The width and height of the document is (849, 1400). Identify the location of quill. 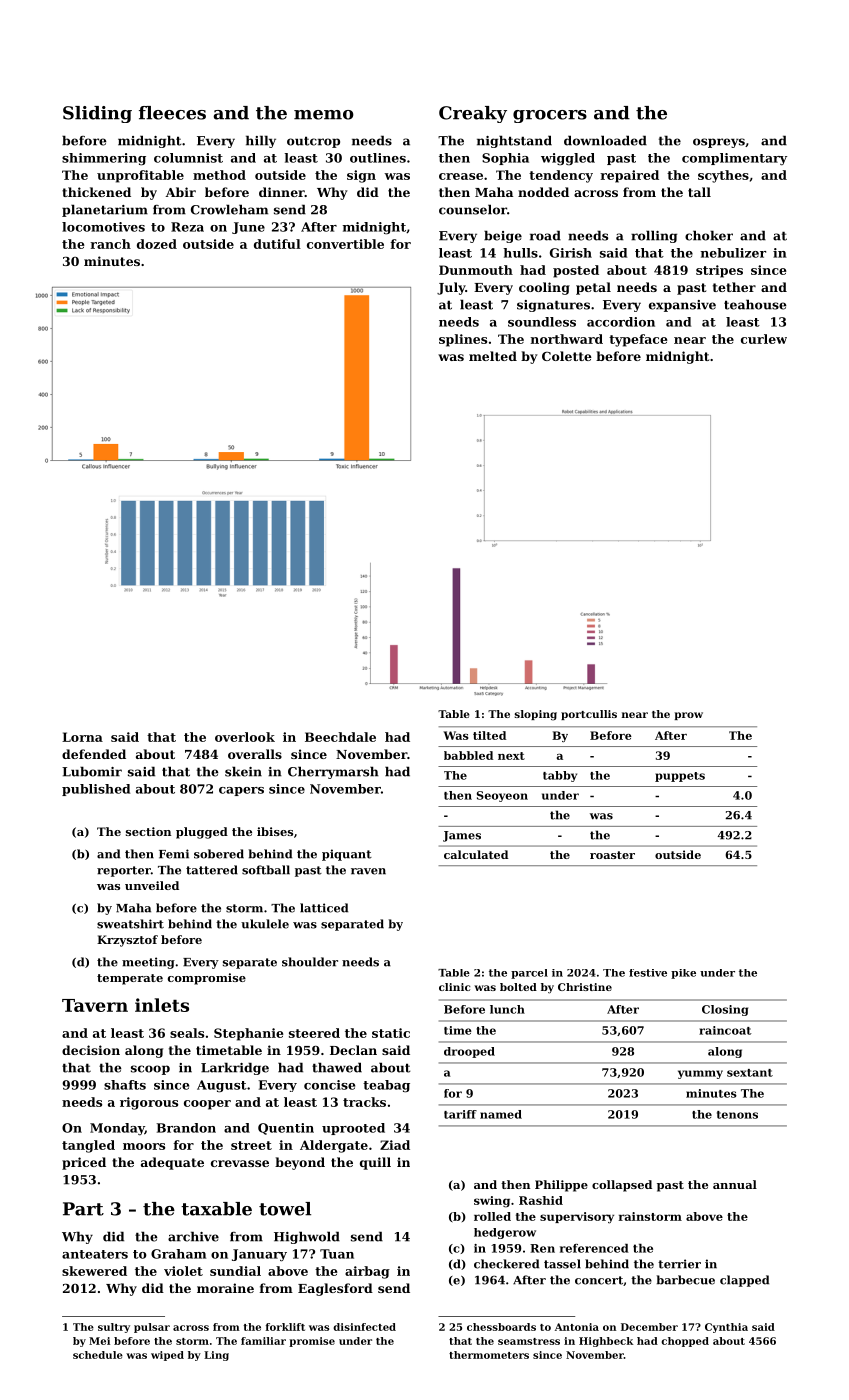
(375, 1163).
